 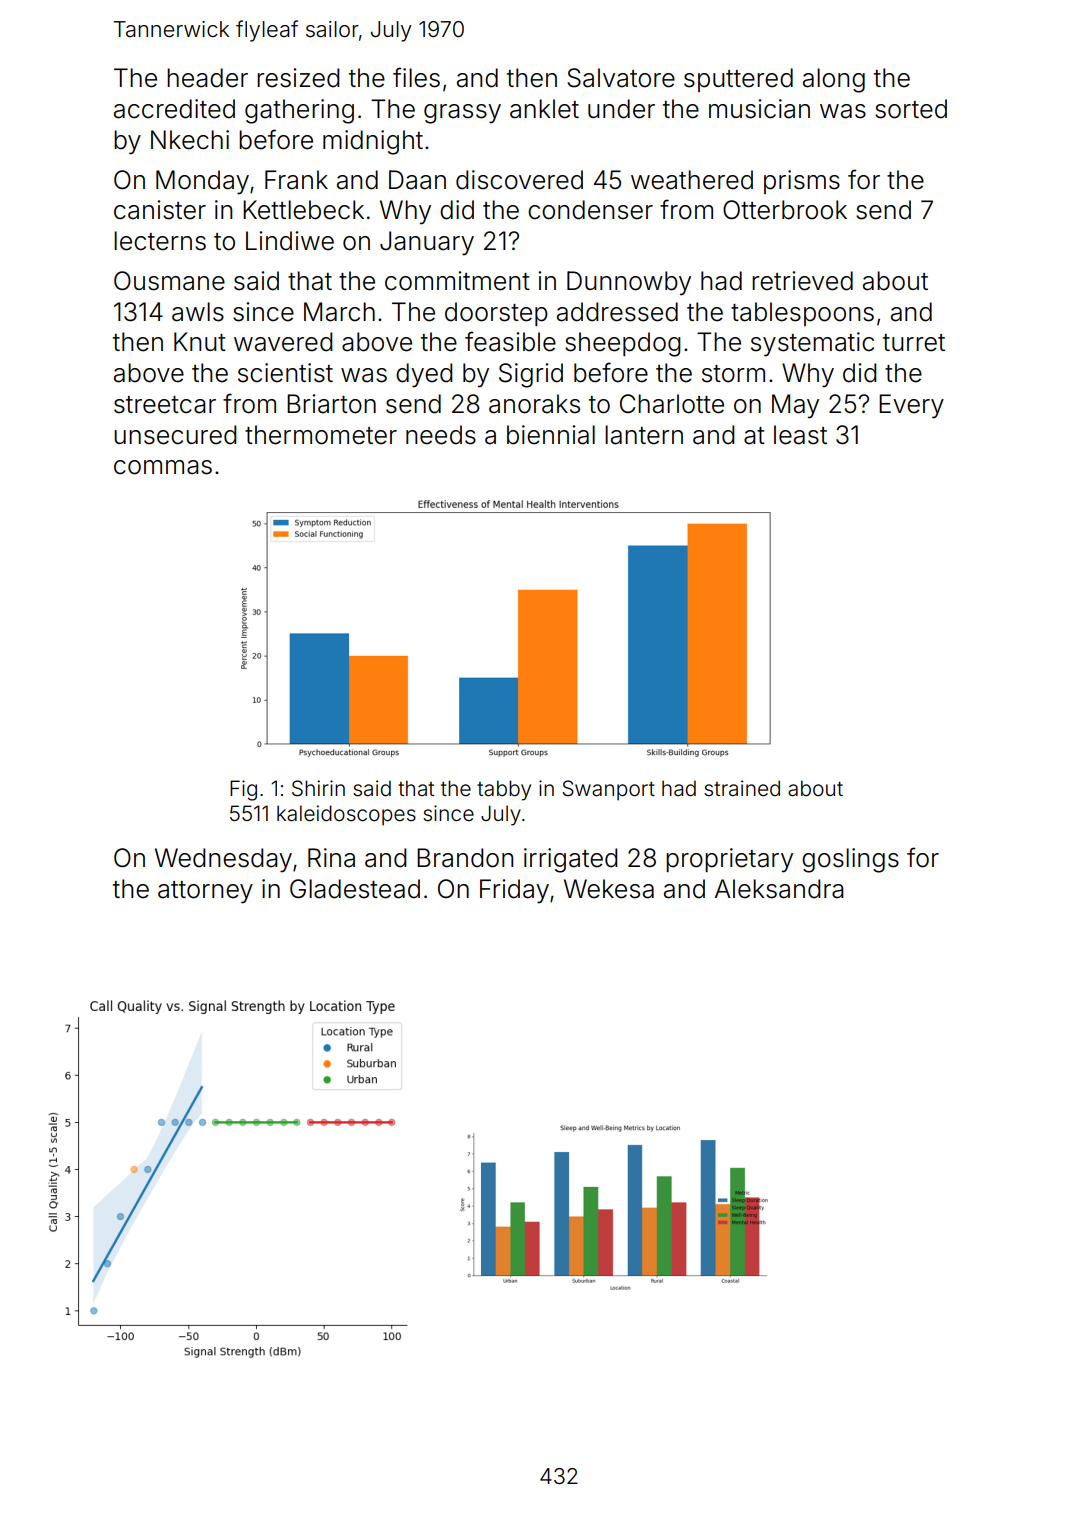 What do you see at coordinates (205, 892) in the image?
I see `attorney` at bounding box center [205, 892].
